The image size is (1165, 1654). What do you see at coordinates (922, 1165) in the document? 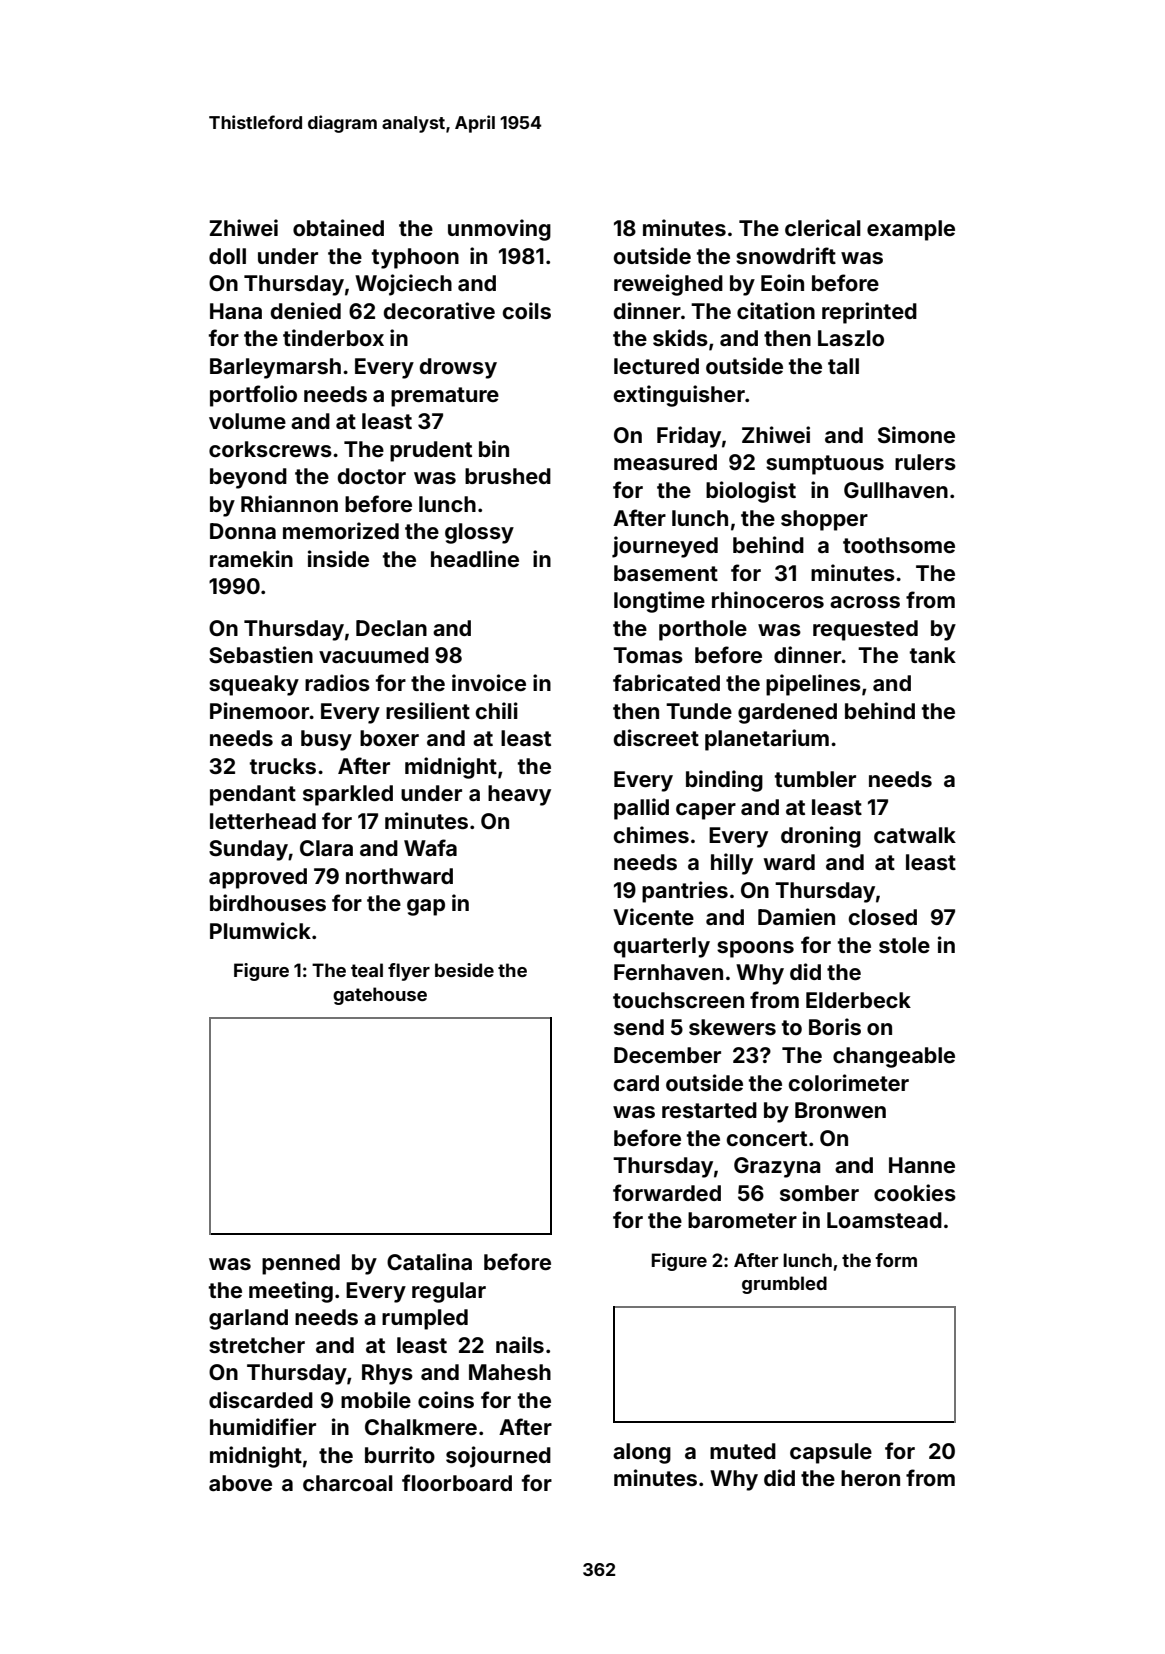
I see `Hanne` at bounding box center [922, 1165].
